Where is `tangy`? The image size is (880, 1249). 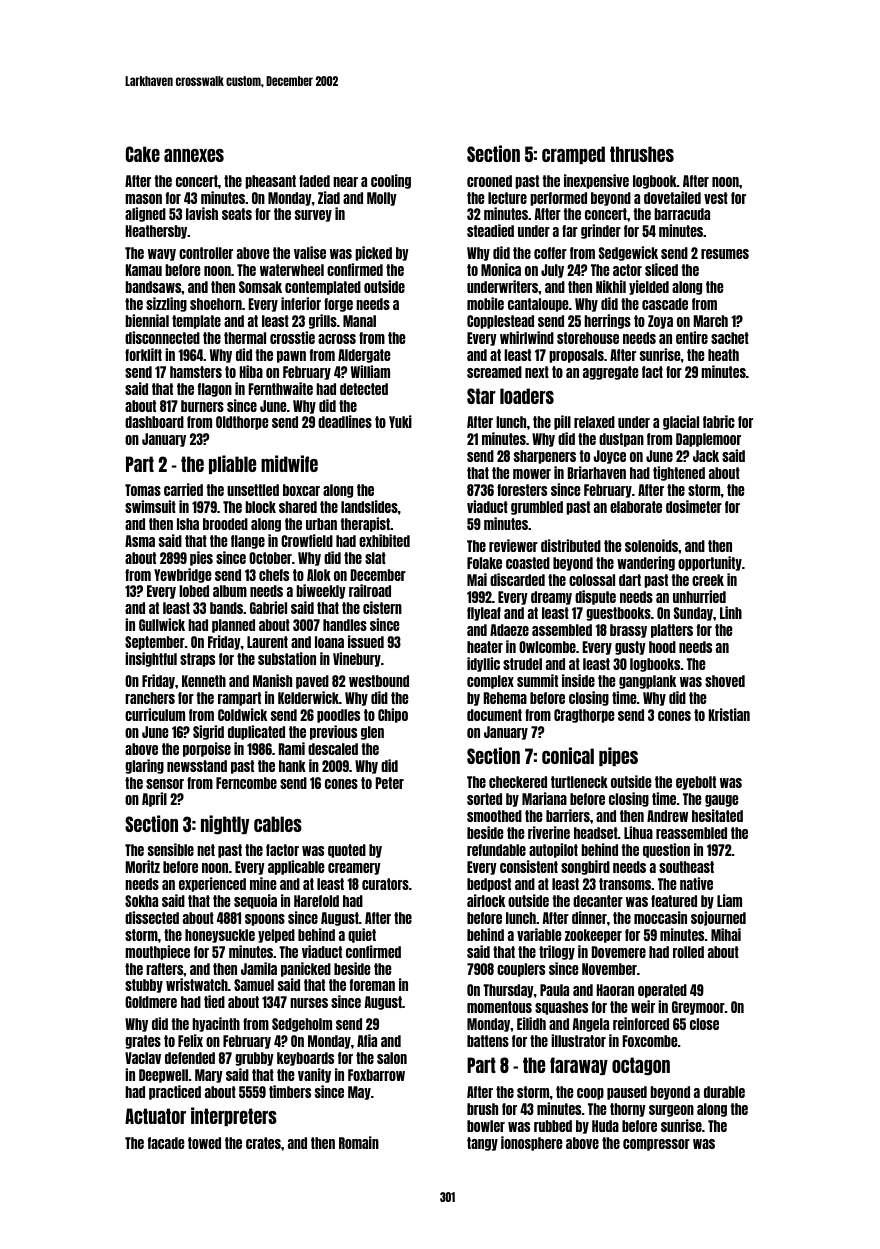 tangy is located at coordinates (482, 1144).
